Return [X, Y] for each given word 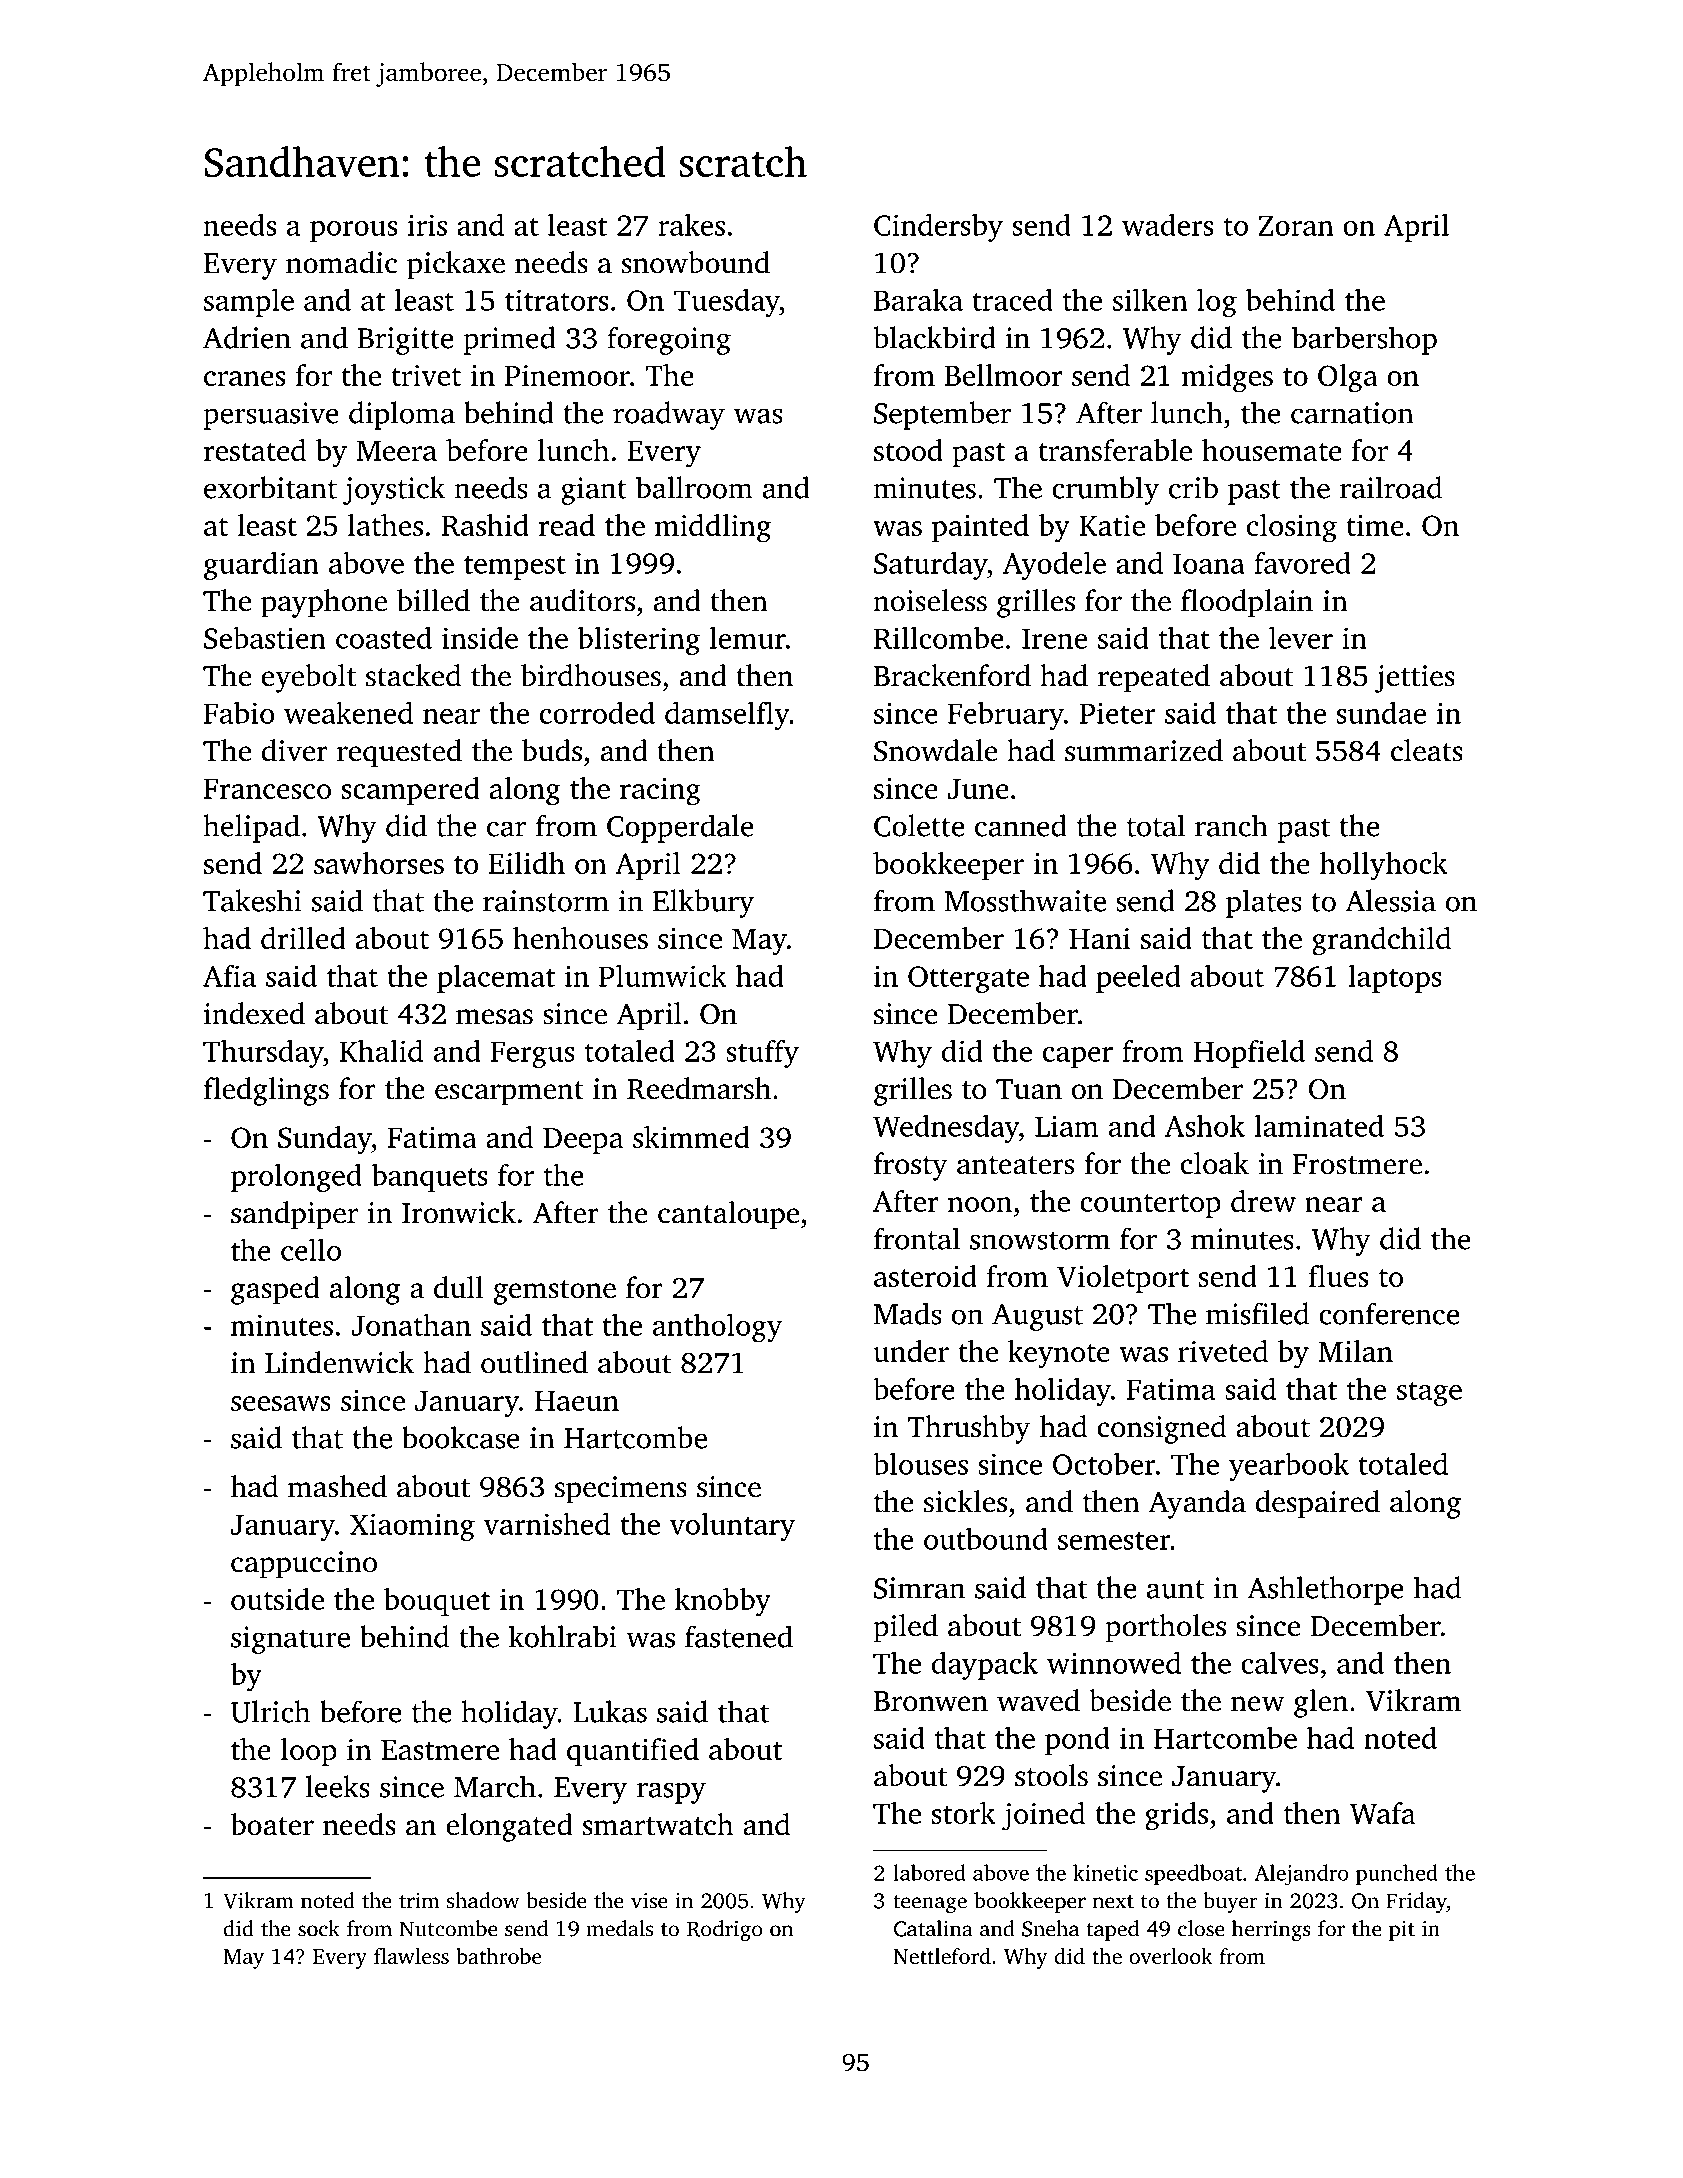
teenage [930, 1904]
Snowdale [935, 750]
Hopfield [1249, 1053]
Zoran [1296, 225]
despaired [1318, 1504]
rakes [691, 224]
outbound [986, 1538]
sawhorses [379, 863]
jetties [1415, 679]
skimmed [691, 1137]
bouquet [437, 1602]
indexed [254, 1013]
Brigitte [405, 341]
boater [272, 1824]
